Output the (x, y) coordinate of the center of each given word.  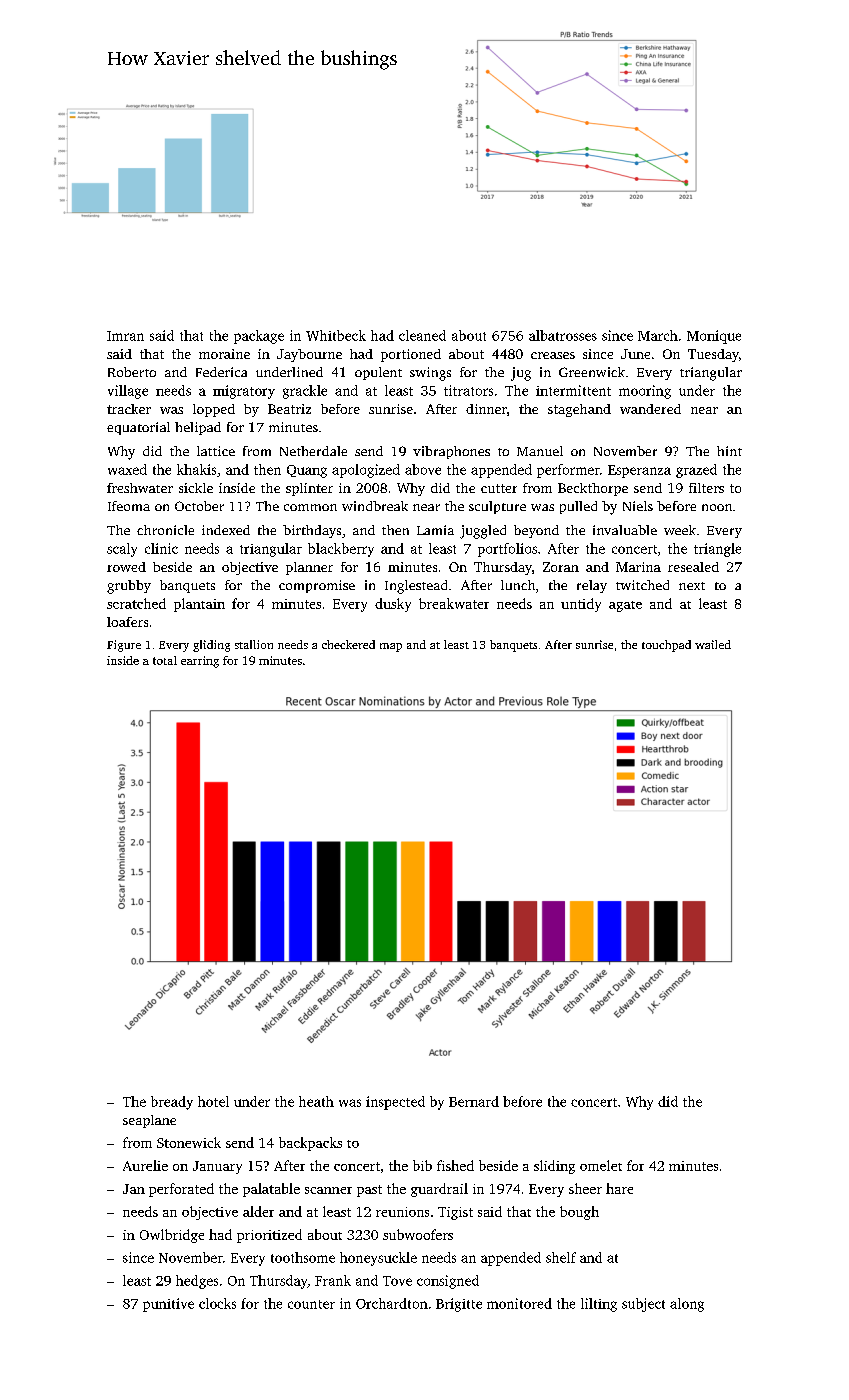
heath (316, 1101)
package (259, 337)
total (165, 660)
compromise (317, 586)
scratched (136, 603)
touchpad (666, 646)
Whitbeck (336, 335)
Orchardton (392, 1303)
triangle (717, 550)
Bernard (474, 1101)
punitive (168, 1305)
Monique (714, 337)
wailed (713, 644)
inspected (395, 1103)
